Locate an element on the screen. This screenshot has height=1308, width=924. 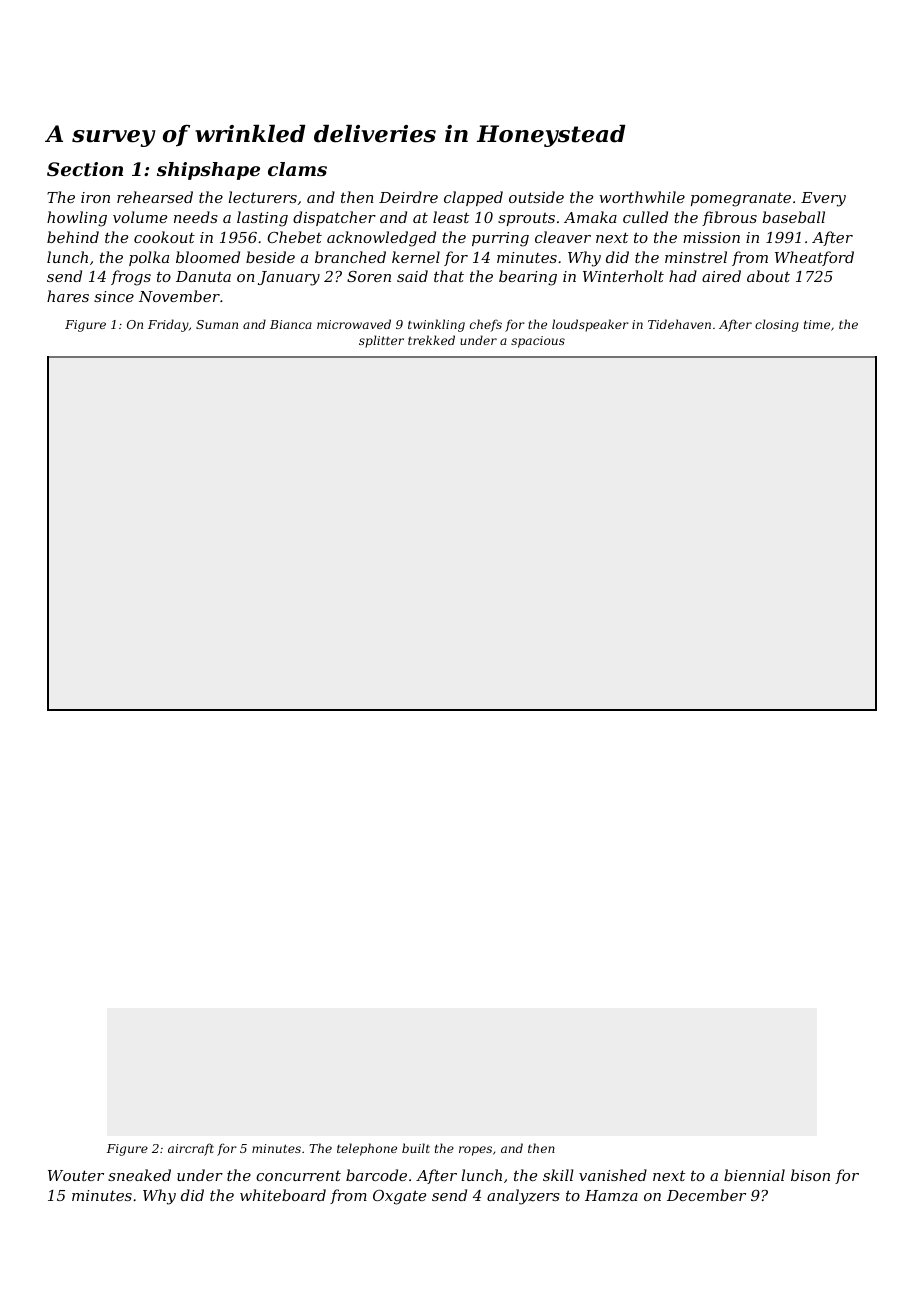
aircraft is located at coordinates (191, 1149).
